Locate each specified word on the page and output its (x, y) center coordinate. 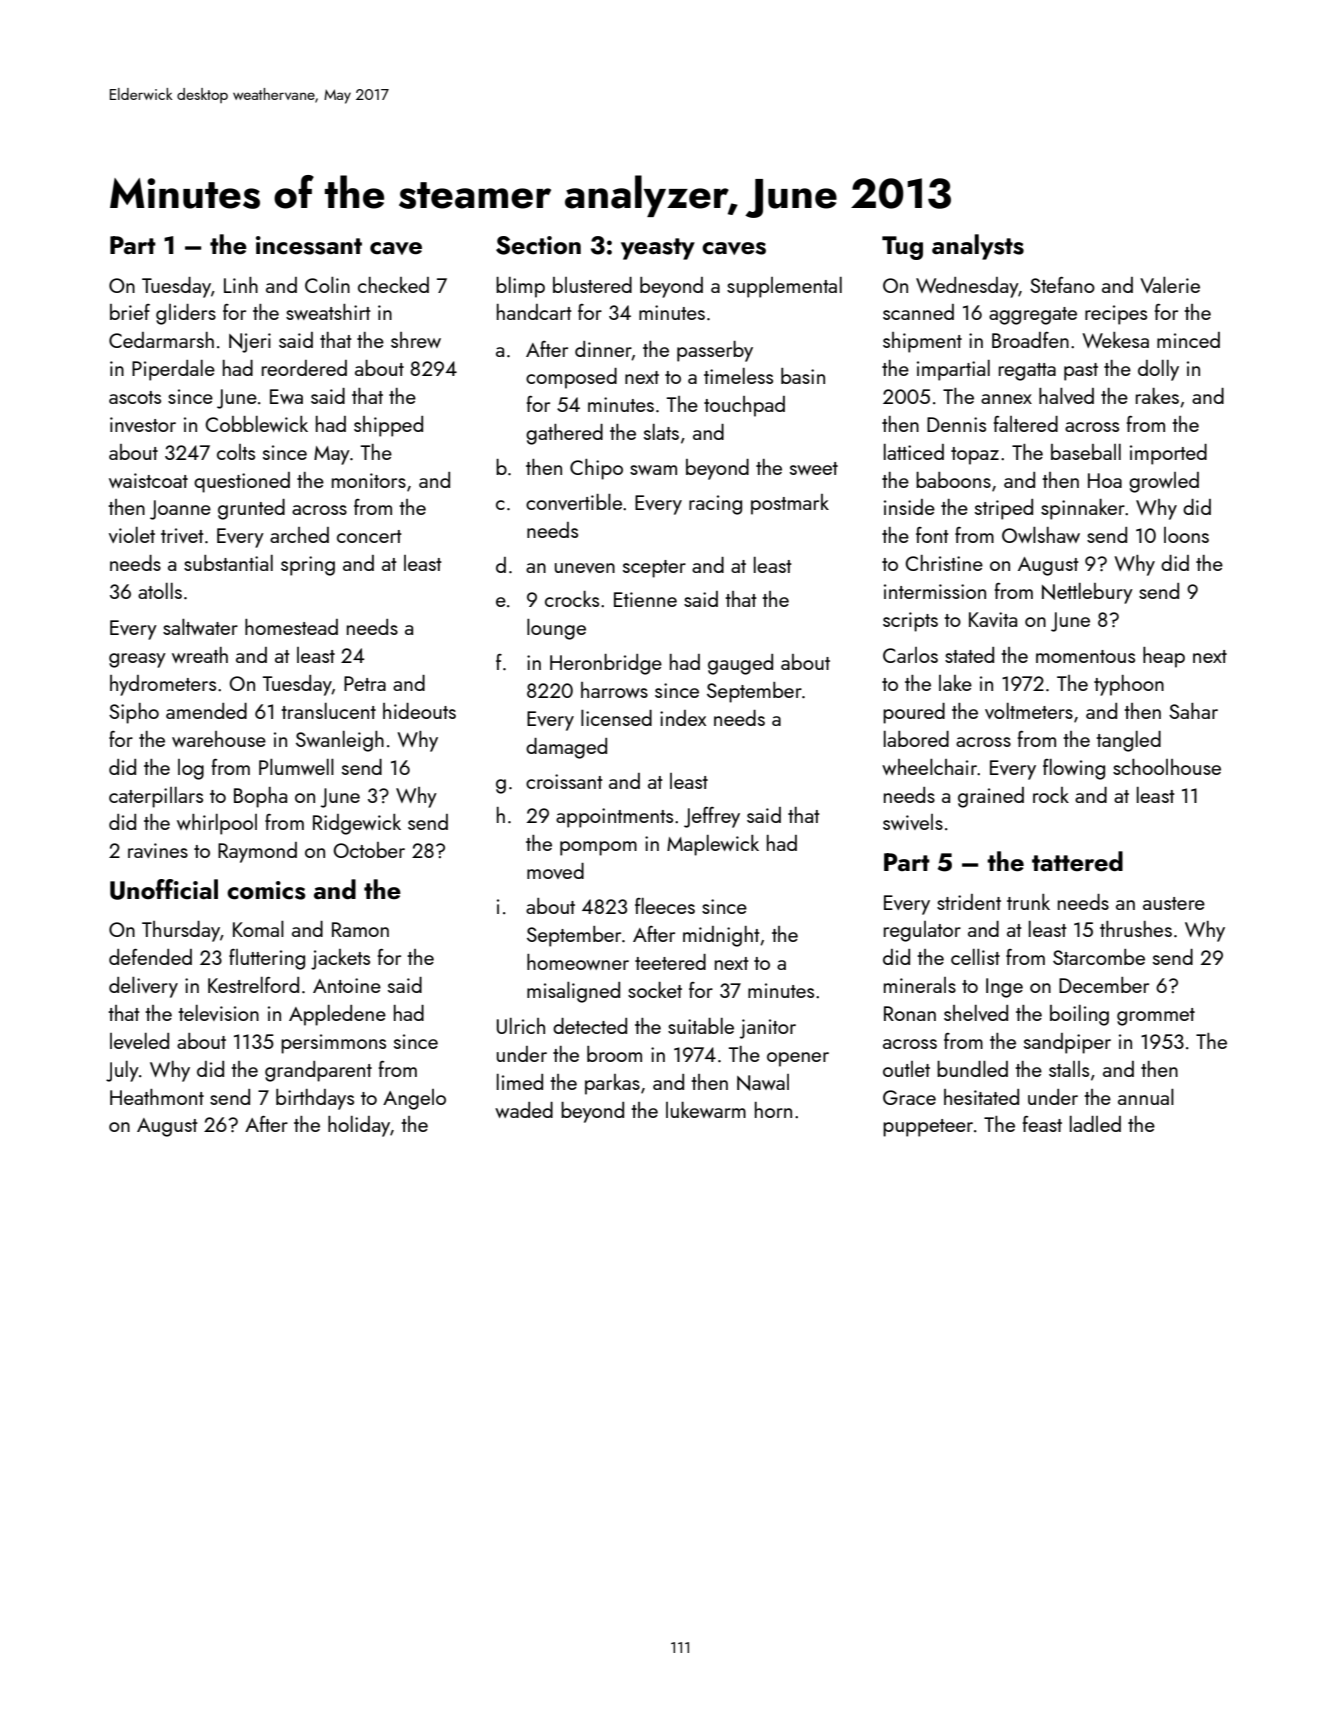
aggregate (1033, 316)
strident (969, 902)
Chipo (596, 469)
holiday (359, 1126)
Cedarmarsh (161, 340)
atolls (160, 591)
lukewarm (706, 1110)
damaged (566, 748)
